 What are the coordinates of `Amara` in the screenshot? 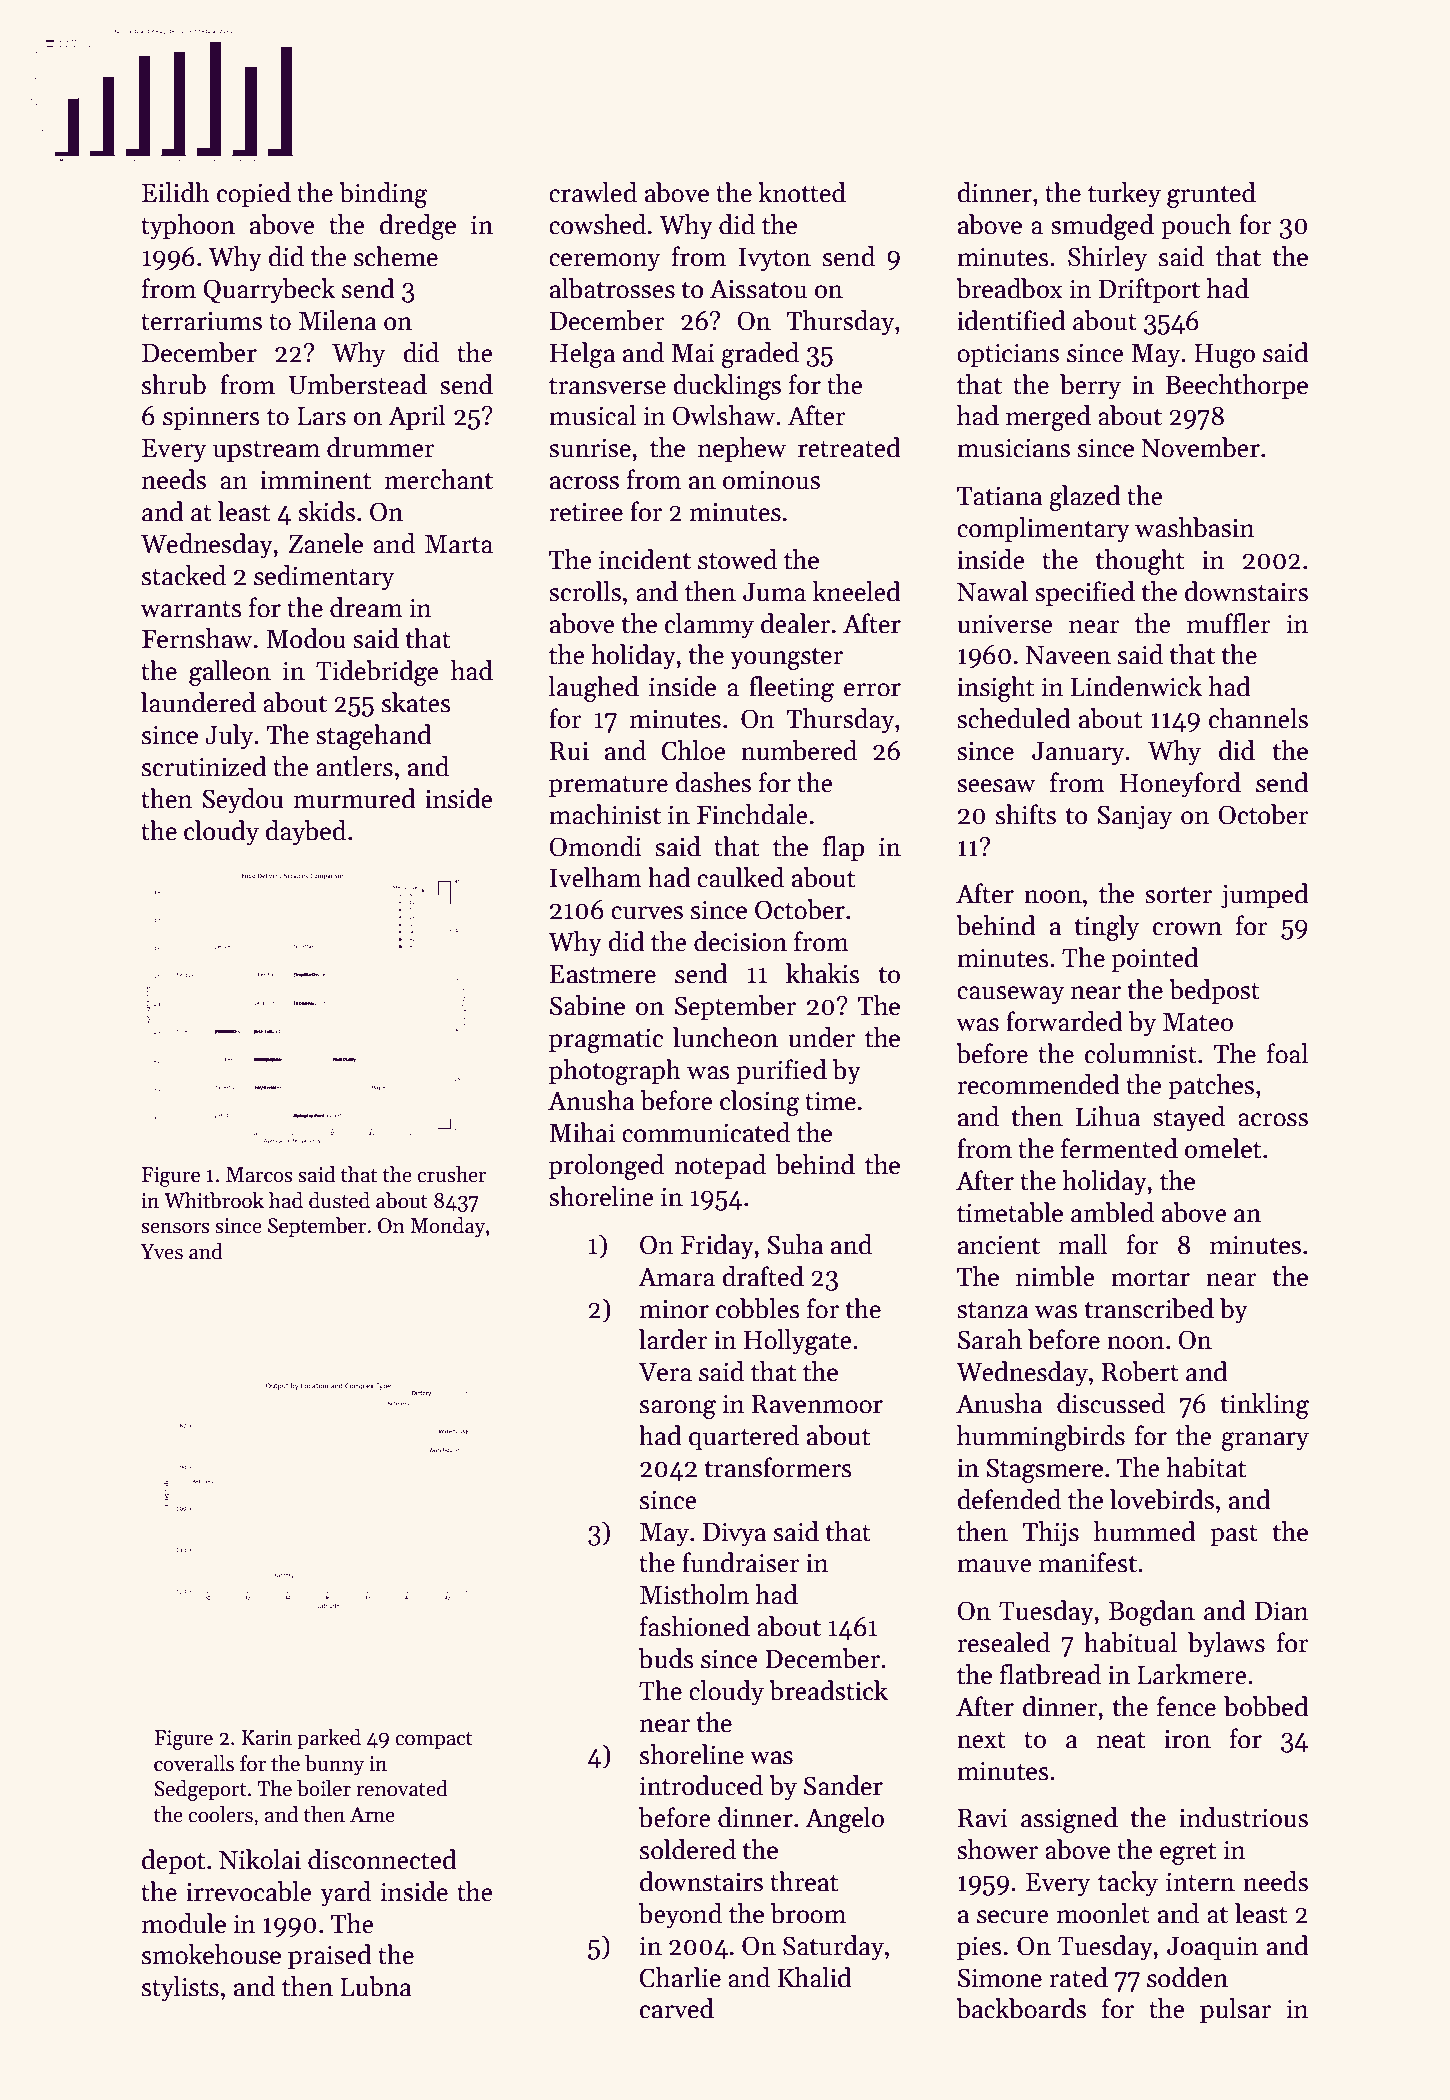 It's located at (676, 1277).
